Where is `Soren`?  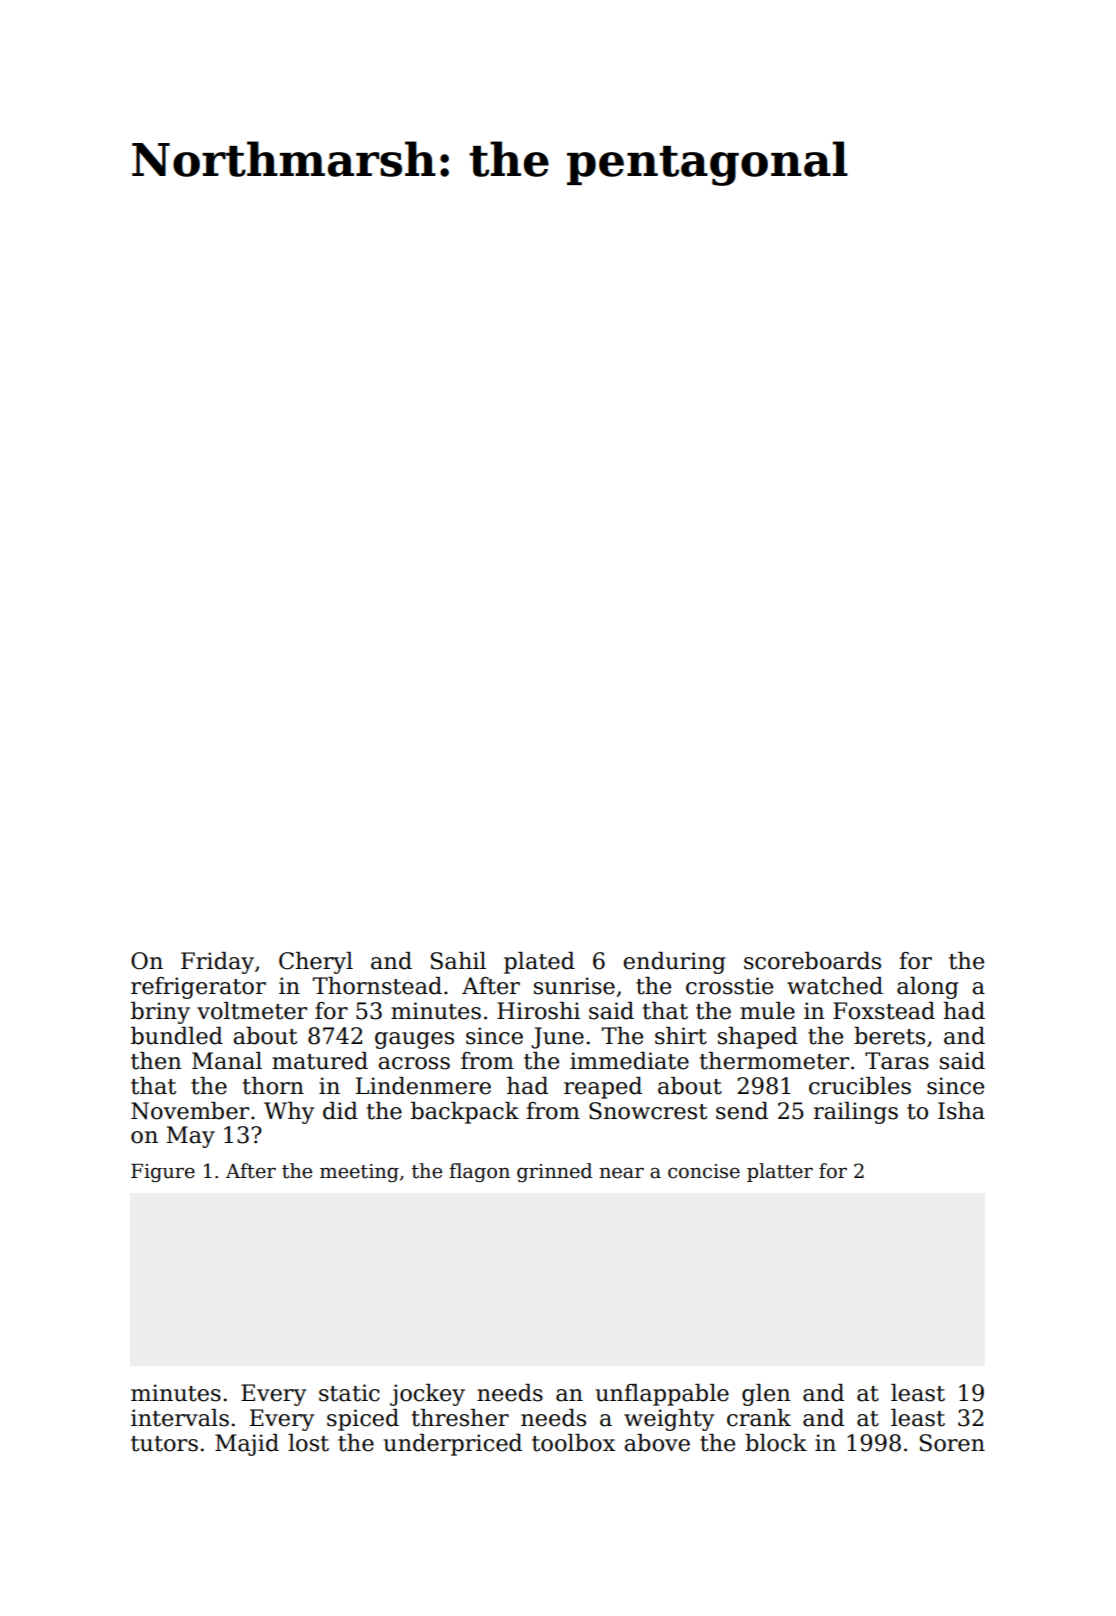 Soren is located at coordinates (952, 1443).
